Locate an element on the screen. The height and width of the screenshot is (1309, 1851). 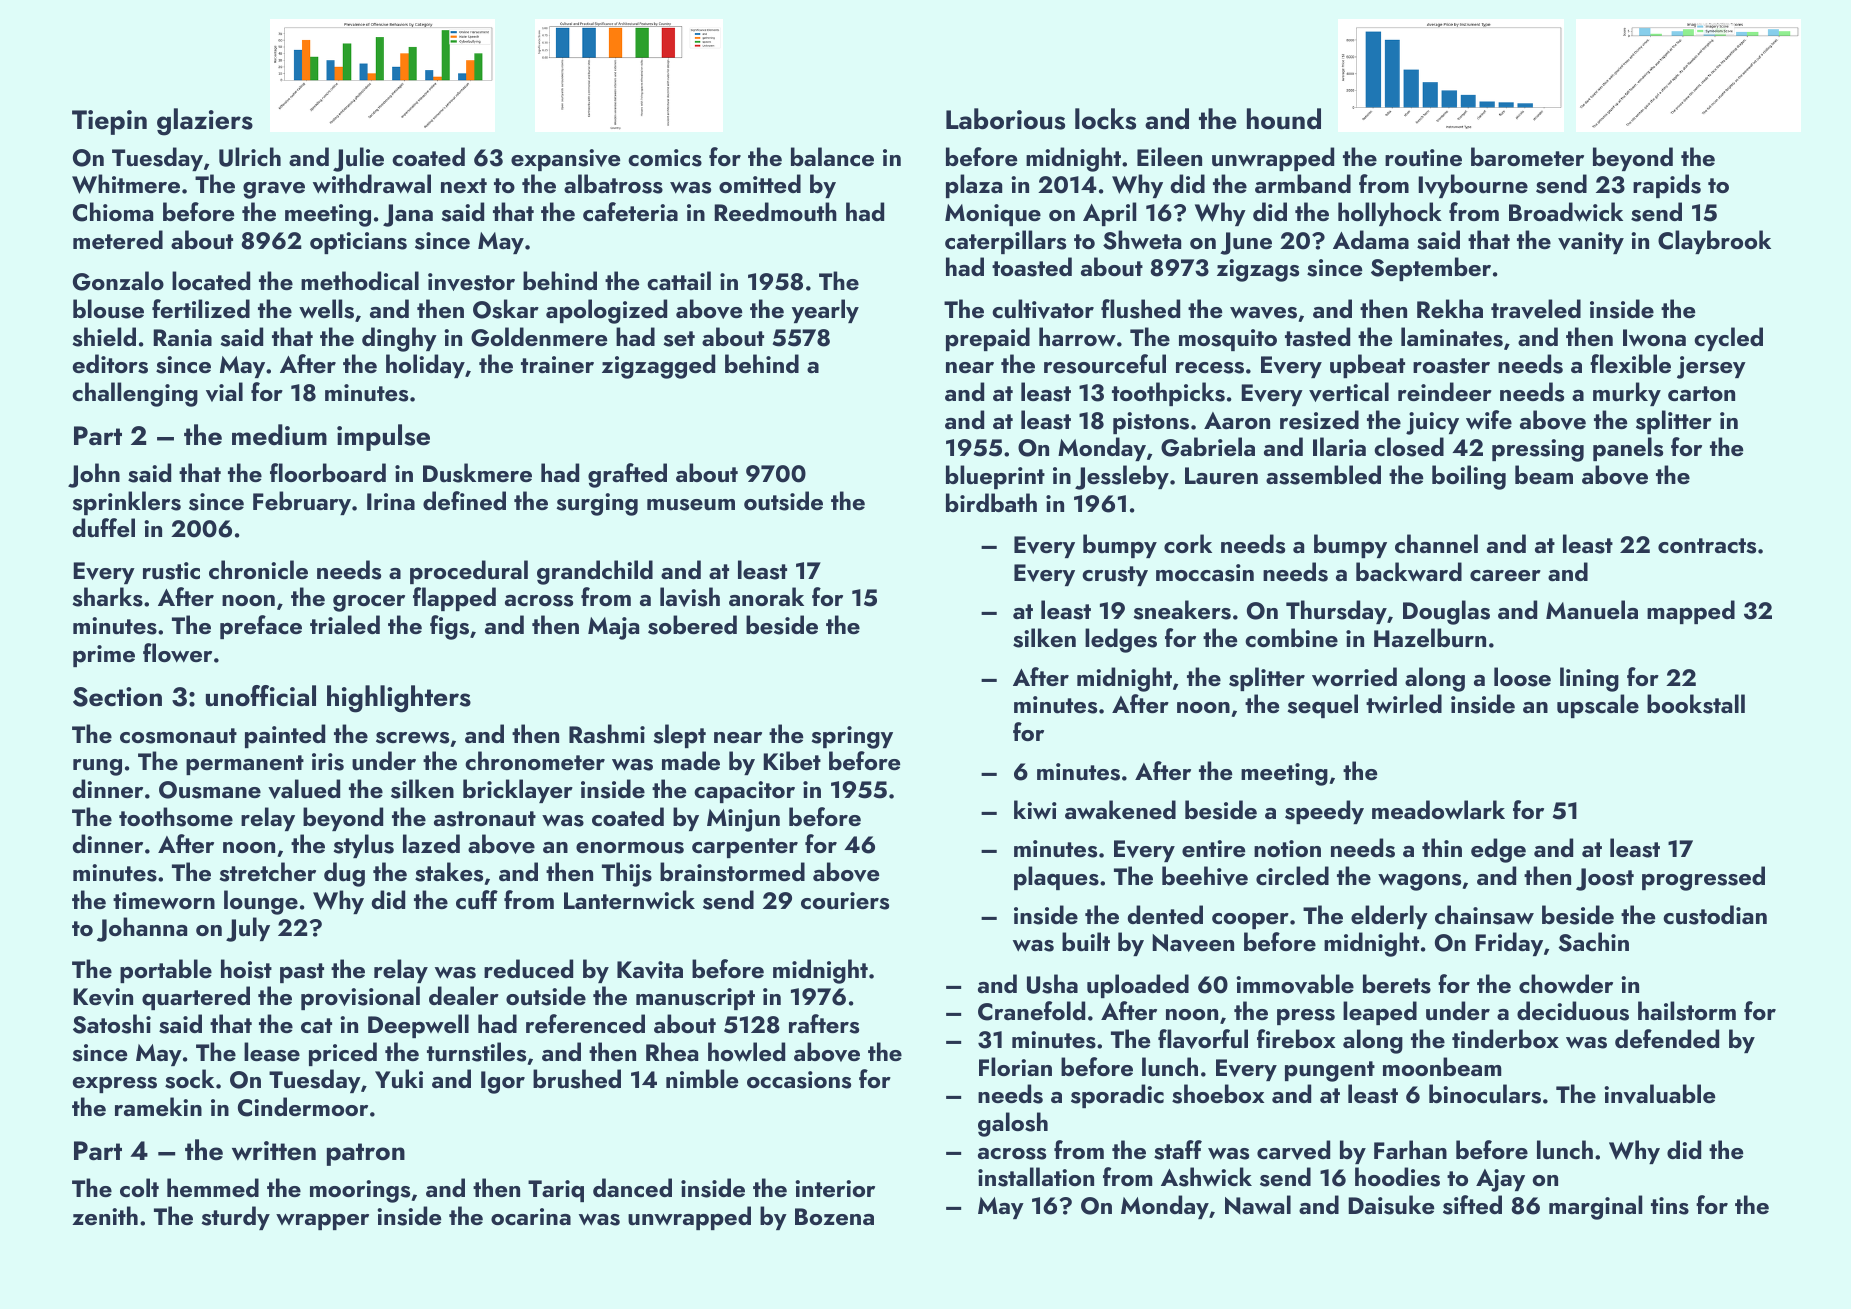
panels is located at coordinates (1628, 449).
